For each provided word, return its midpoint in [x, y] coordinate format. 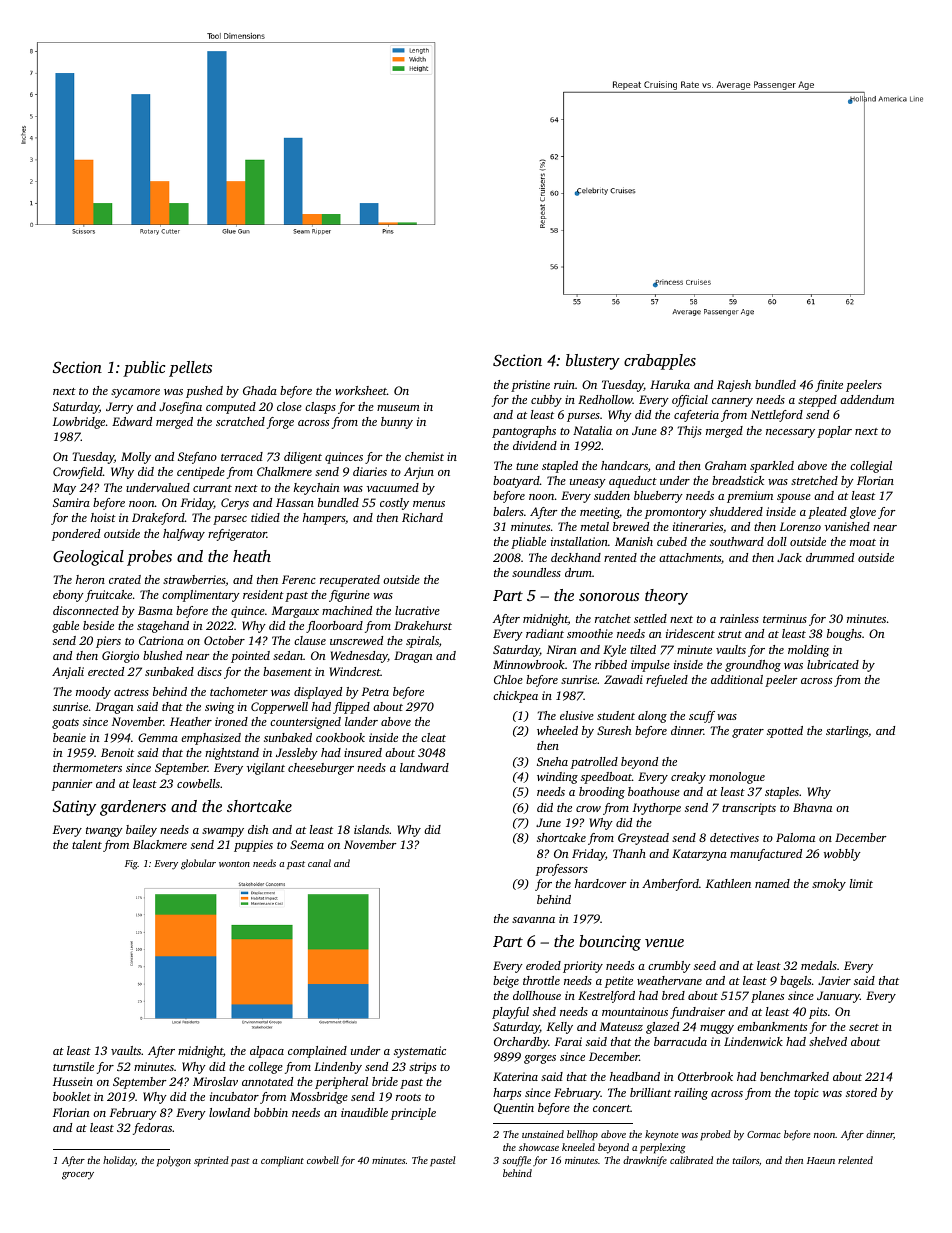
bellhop [582, 1135]
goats [65, 724]
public [144, 369]
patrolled [594, 763]
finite [829, 386]
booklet [72, 1096]
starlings [847, 732]
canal [319, 863]
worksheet [361, 390]
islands [371, 829]
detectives [734, 837]
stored [861, 1092]
